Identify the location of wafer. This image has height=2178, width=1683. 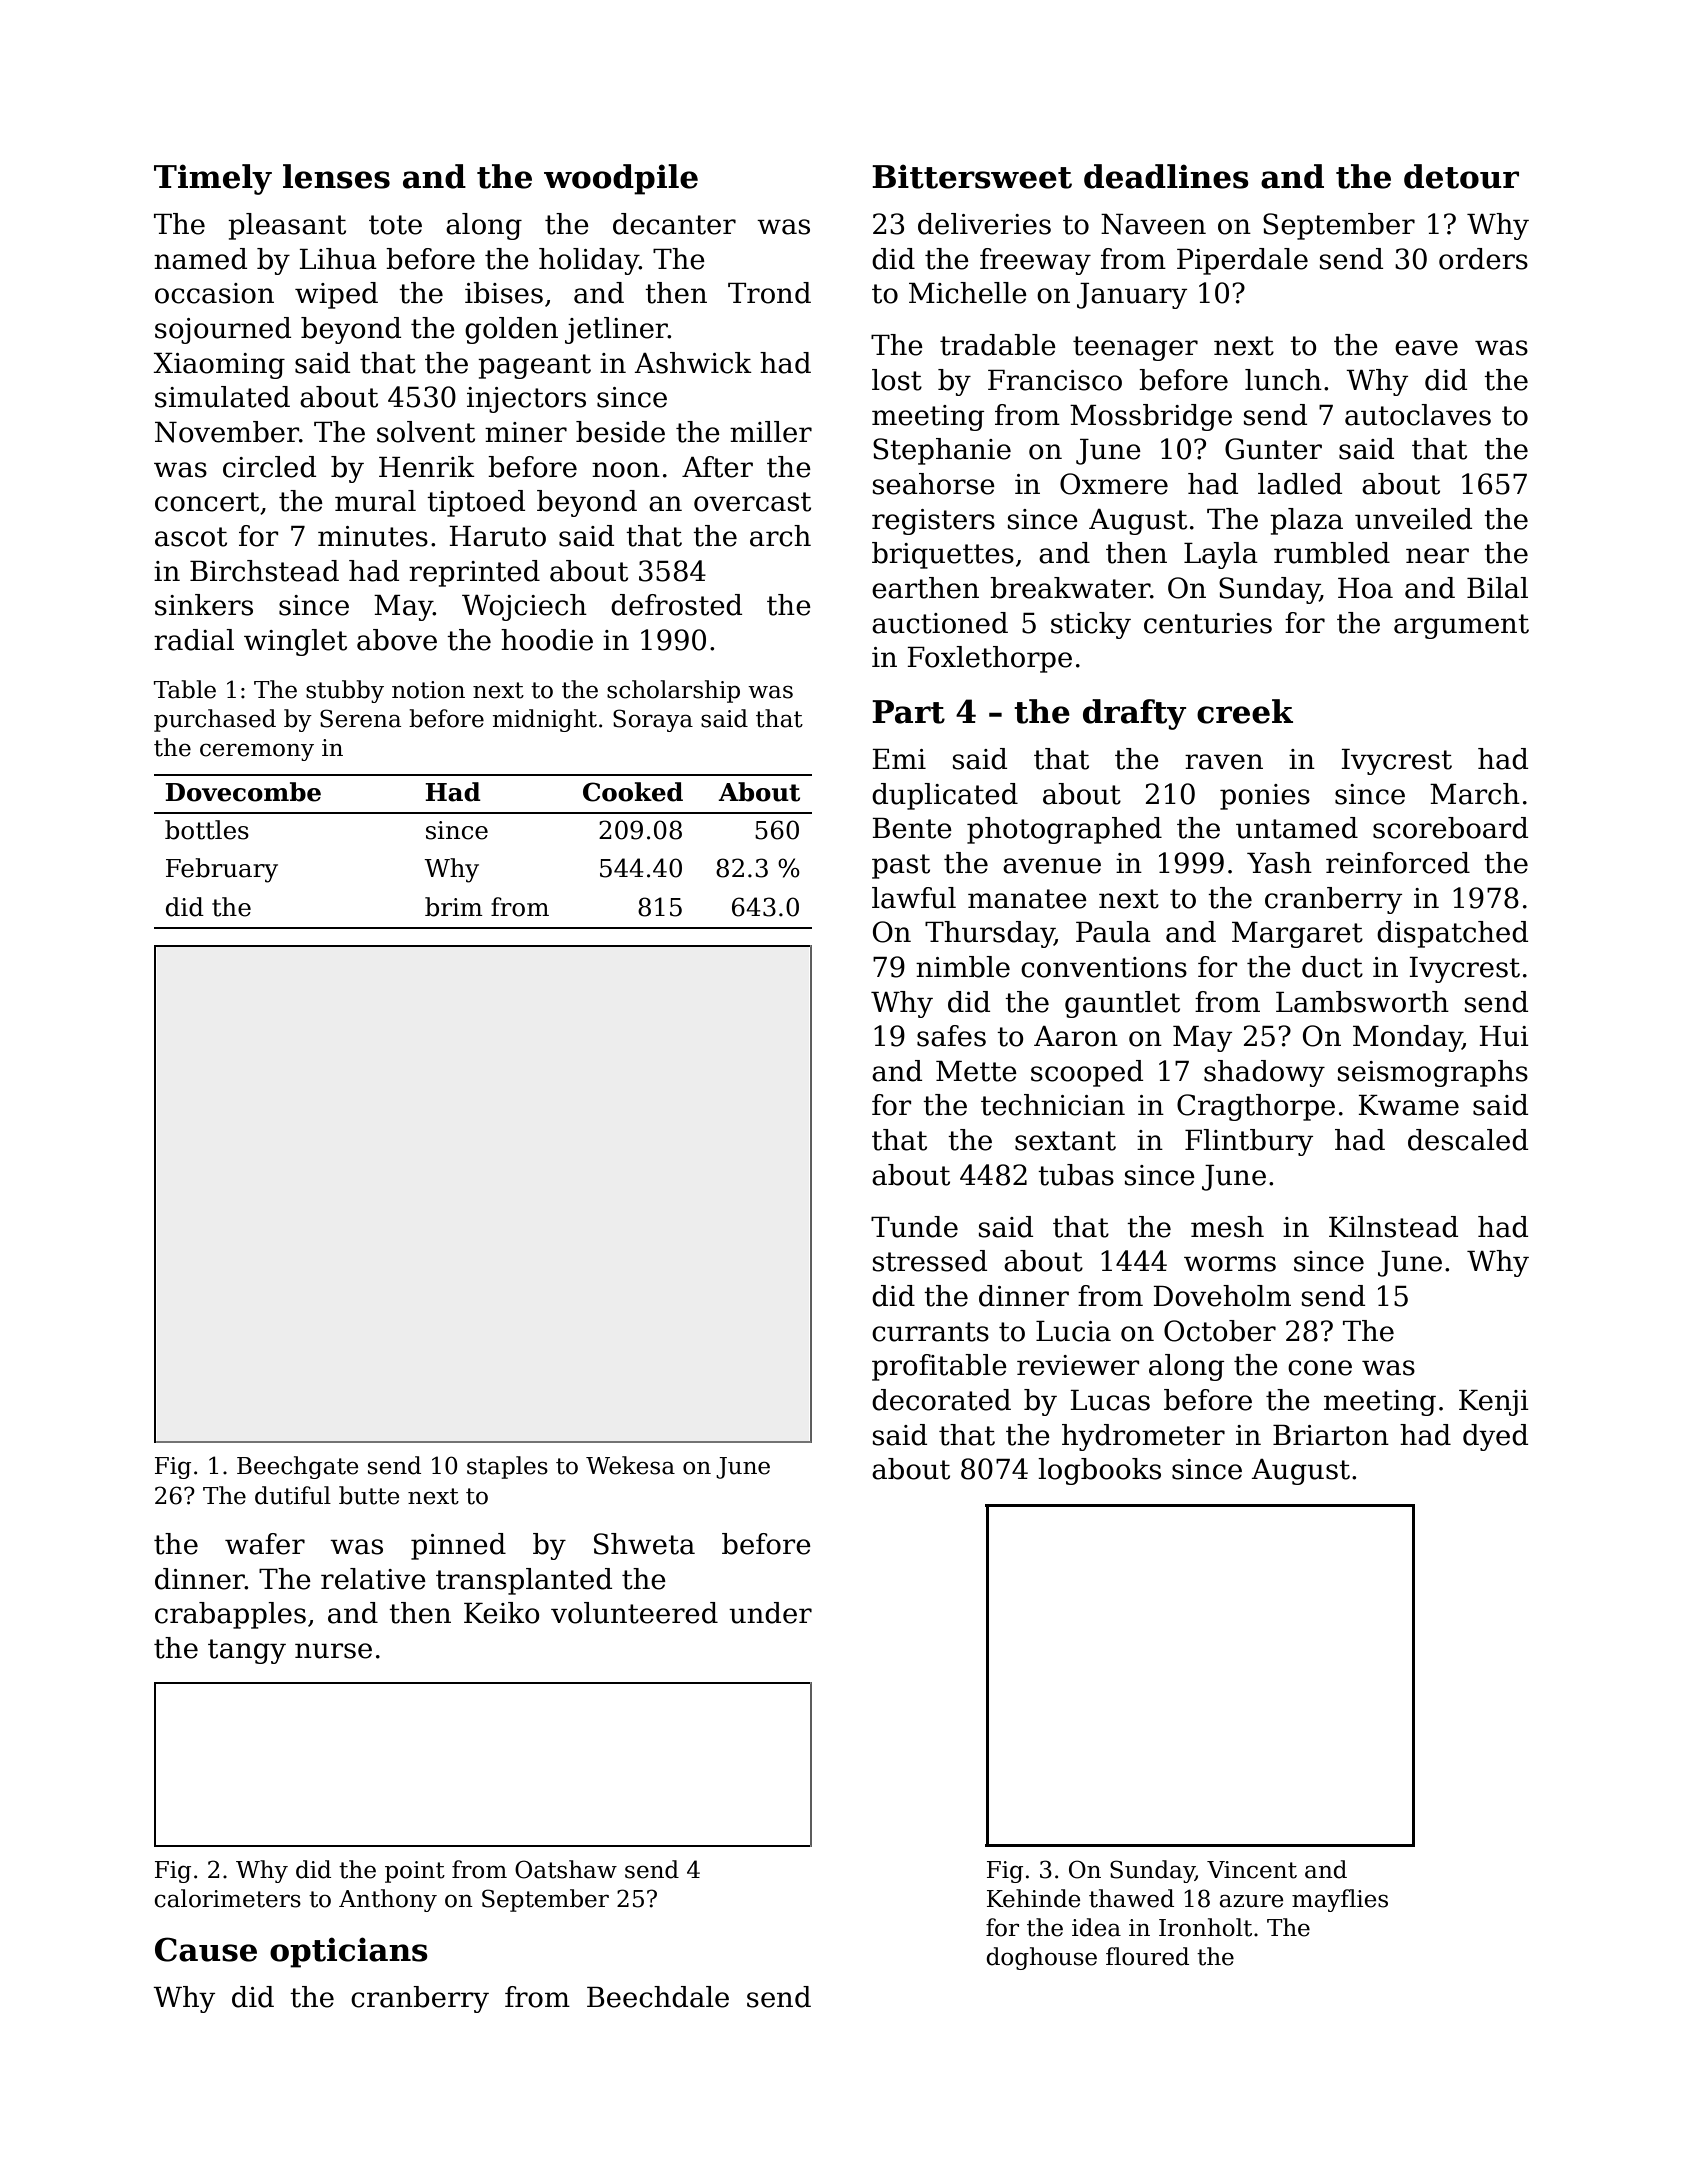
(265, 1544).
